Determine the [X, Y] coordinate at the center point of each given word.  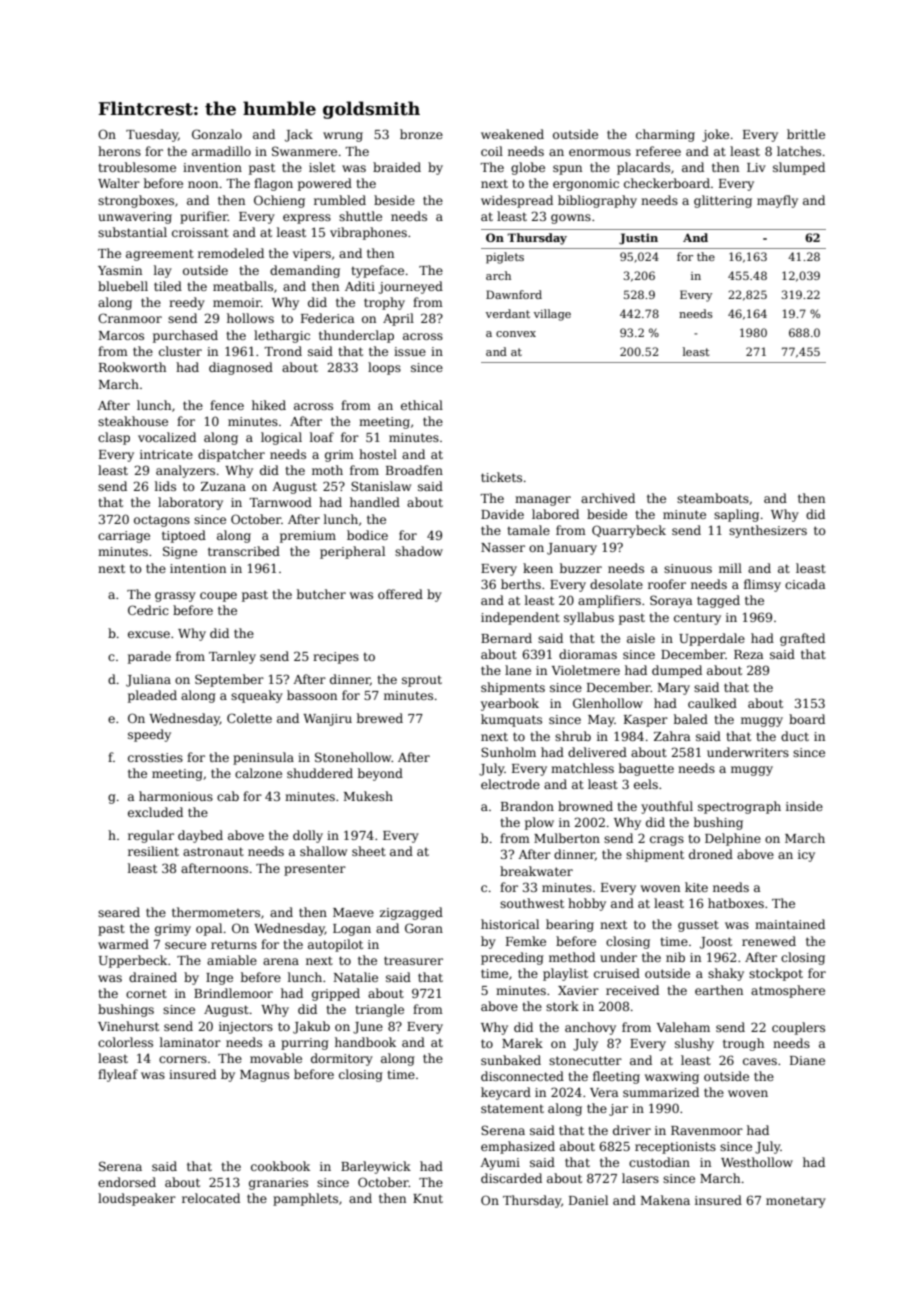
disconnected [522, 1076]
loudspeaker [137, 1199]
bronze [421, 134]
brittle [806, 134]
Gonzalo [217, 134]
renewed [769, 941]
